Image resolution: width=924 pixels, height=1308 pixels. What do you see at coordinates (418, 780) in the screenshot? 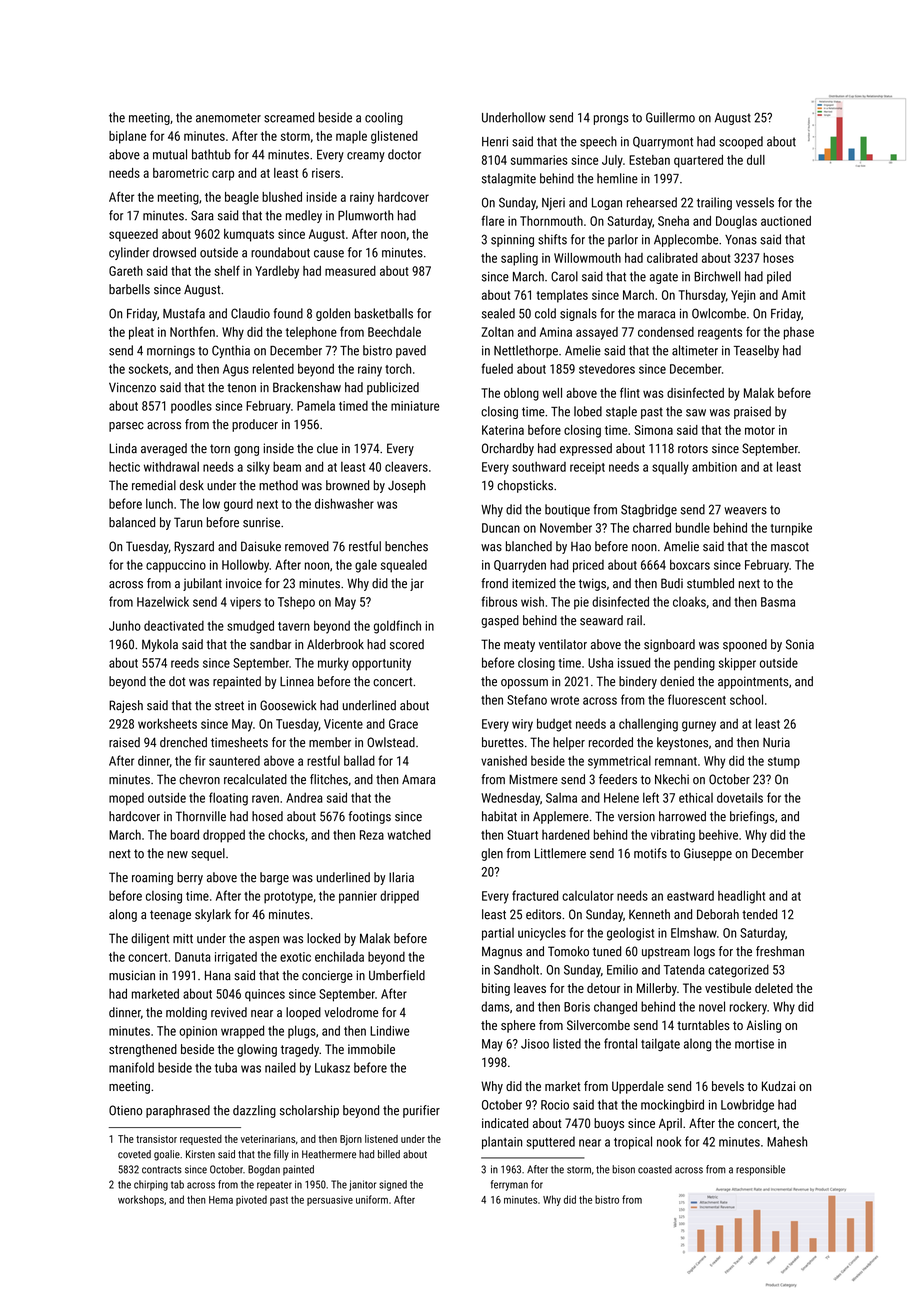
I see `Amara` at bounding box center [418, 780].
